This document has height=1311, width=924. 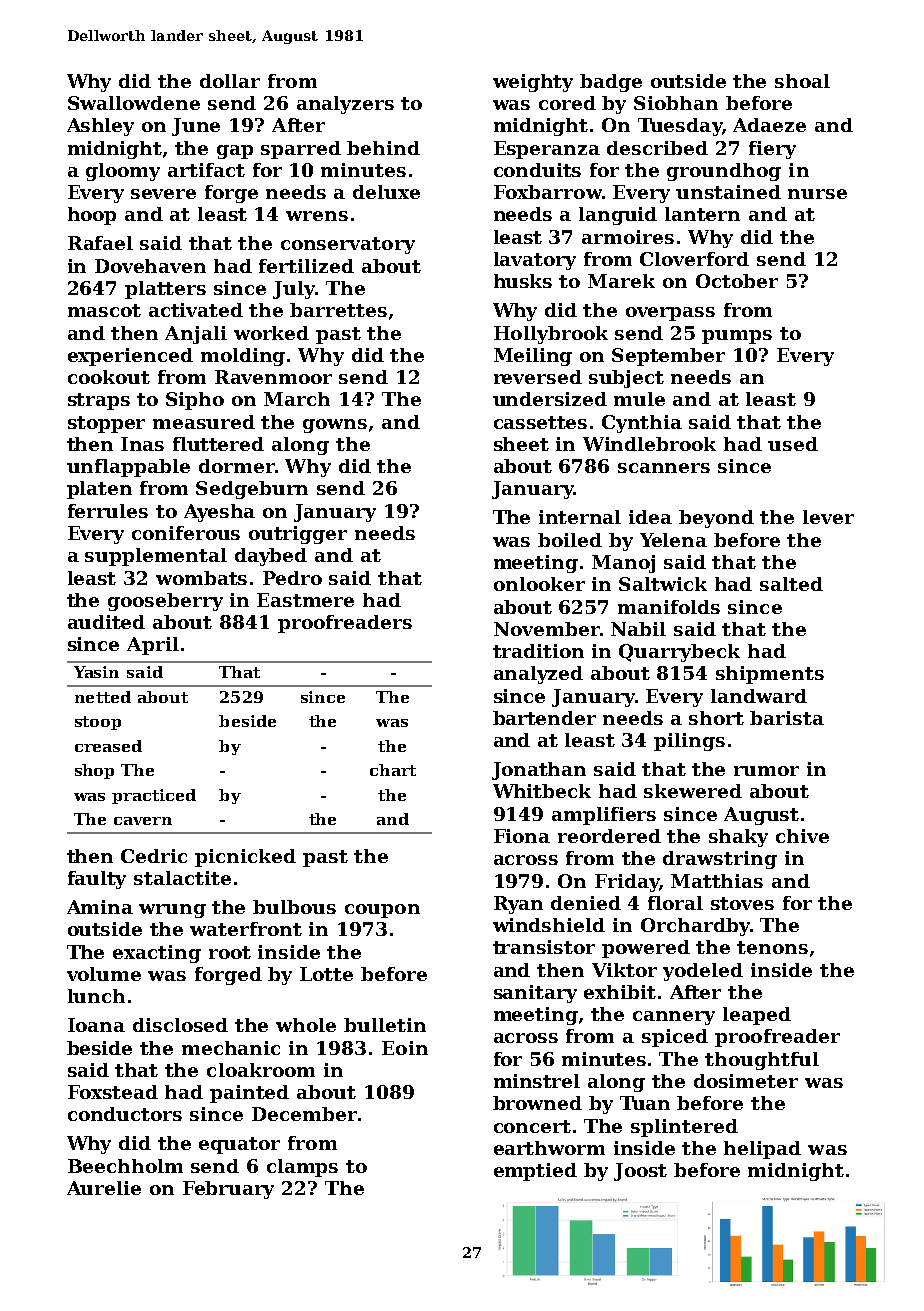 I want to click on sanitary, so click(x=535, y=994).
